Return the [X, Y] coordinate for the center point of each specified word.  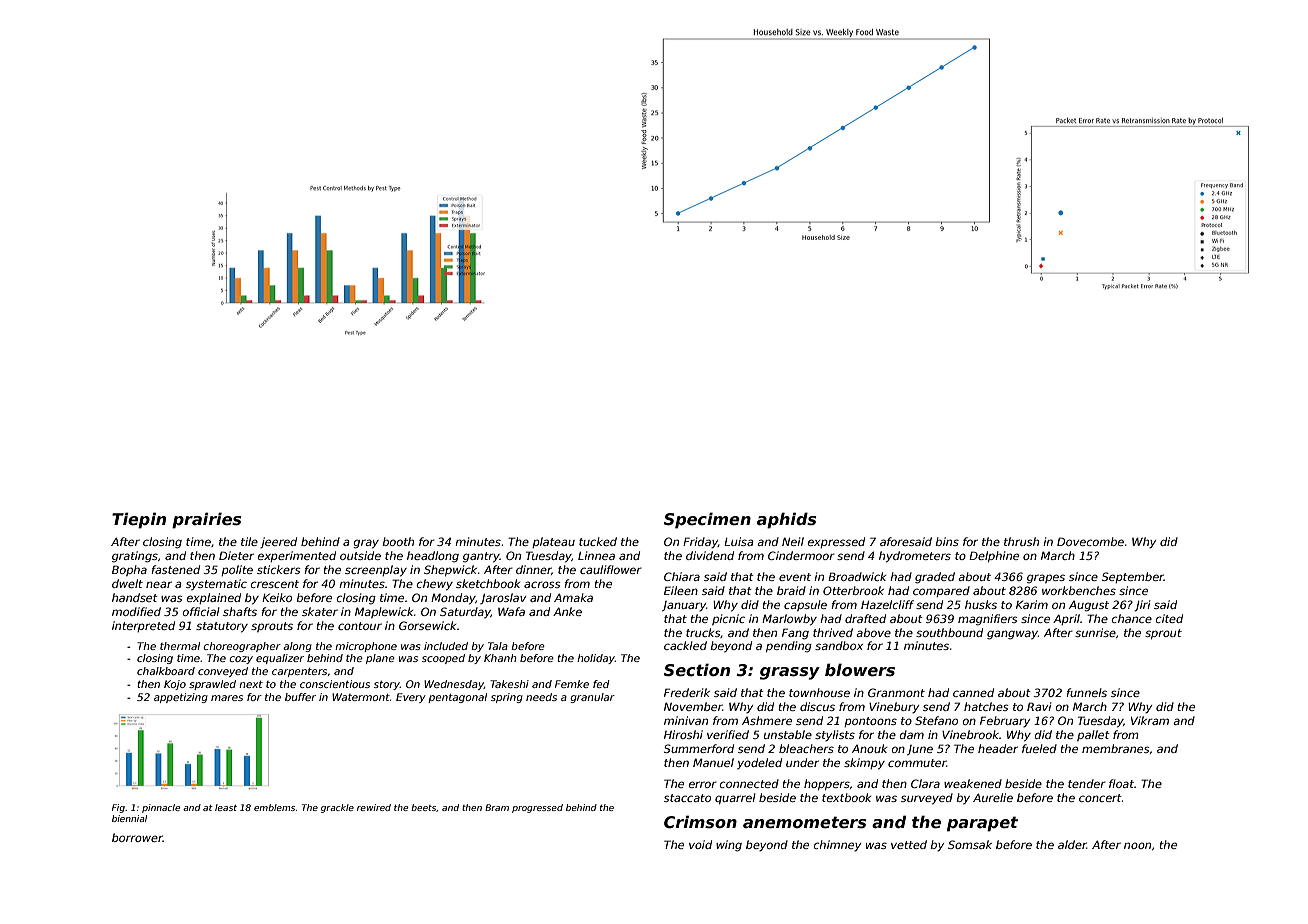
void [700, 844]
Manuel [713, 762]
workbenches [1079, 590]
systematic [216, 585]
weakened [973, 783]
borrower [137, 837]
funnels [1087, 692]
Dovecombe [1090, 541]
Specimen [707, 520]
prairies [206, 520]
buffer [300, 697]
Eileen [681, 590]
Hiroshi [683, 734]
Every [411, 698]
